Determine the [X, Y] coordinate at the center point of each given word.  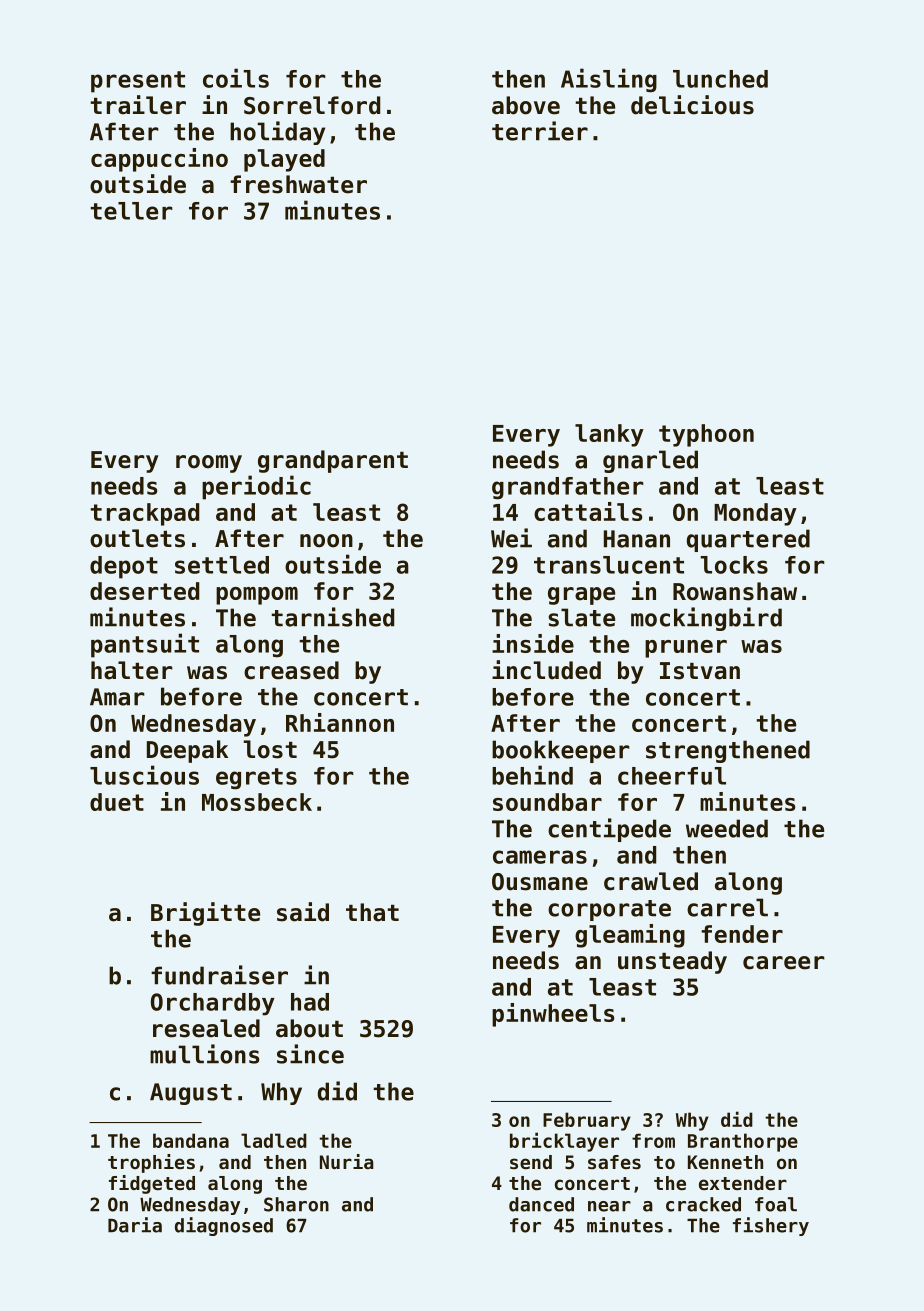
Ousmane [540, 882]
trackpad [145, 514]
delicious [692, 105]
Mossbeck [257, 802]
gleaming [630, 936]
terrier [540, 131]
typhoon [706, 435]
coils [236, 78]
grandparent [333, 461]
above [526, 105]
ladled [274, 1140]
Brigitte [205, 914]
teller [131, 211]
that [372, 912]
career [783, 963]
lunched [720, 79]
